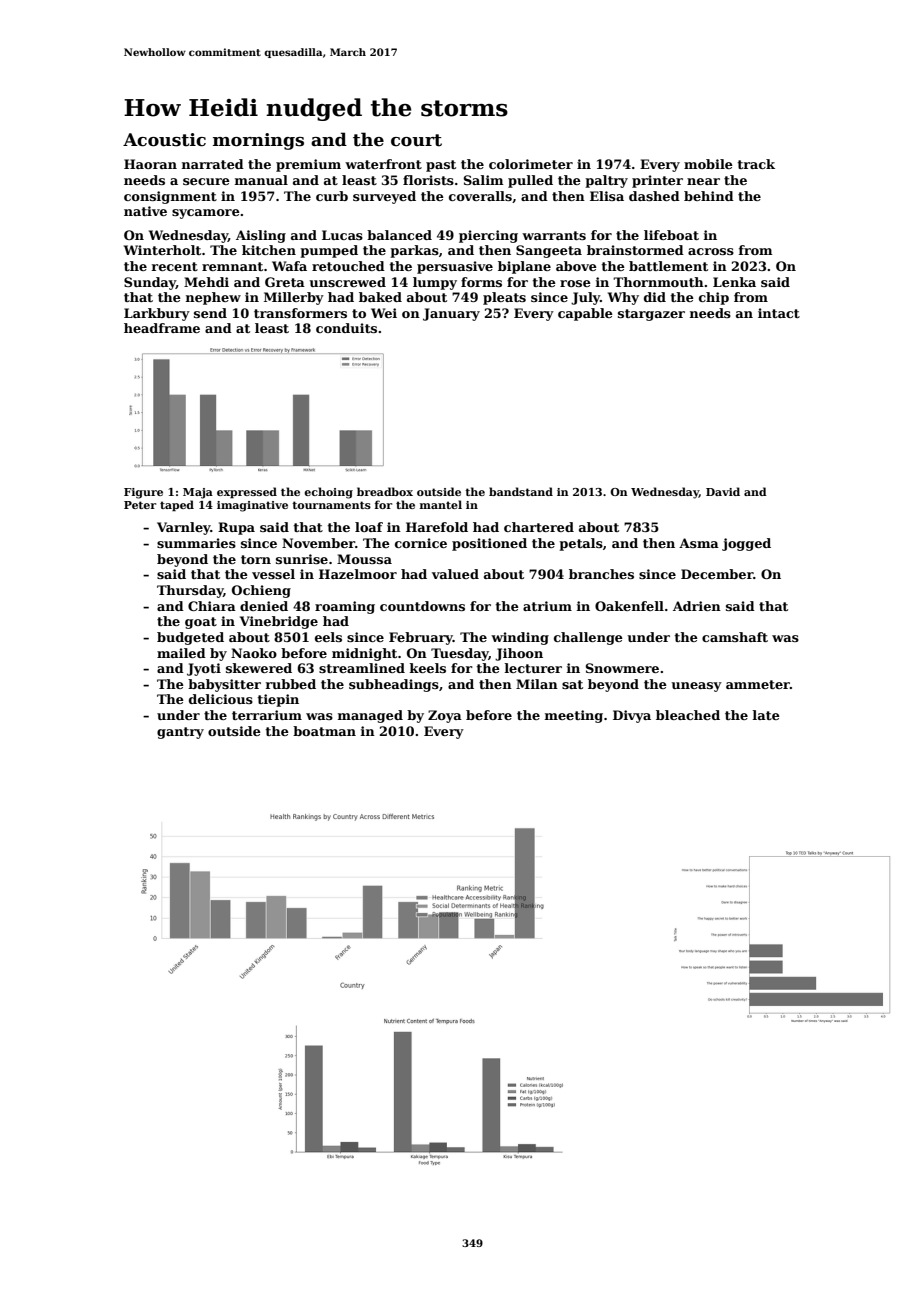 The width and height of the page is (924, 1308). What do you see at coordinates (170, 197) in the page?
I see `consignment` at bounding box center [170, 197].
